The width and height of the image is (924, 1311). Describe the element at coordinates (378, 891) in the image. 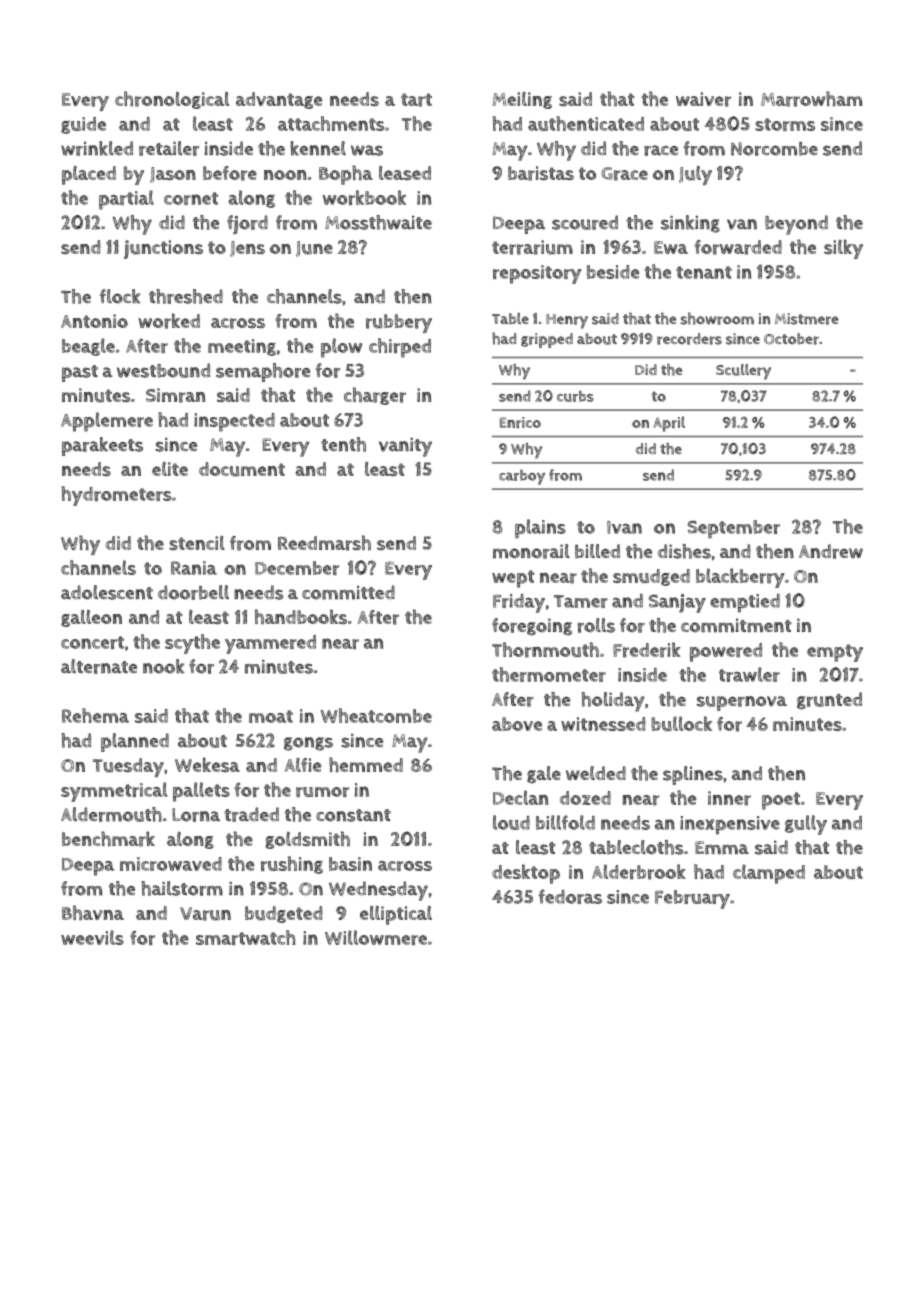

I see `Wednesday` at that location.
